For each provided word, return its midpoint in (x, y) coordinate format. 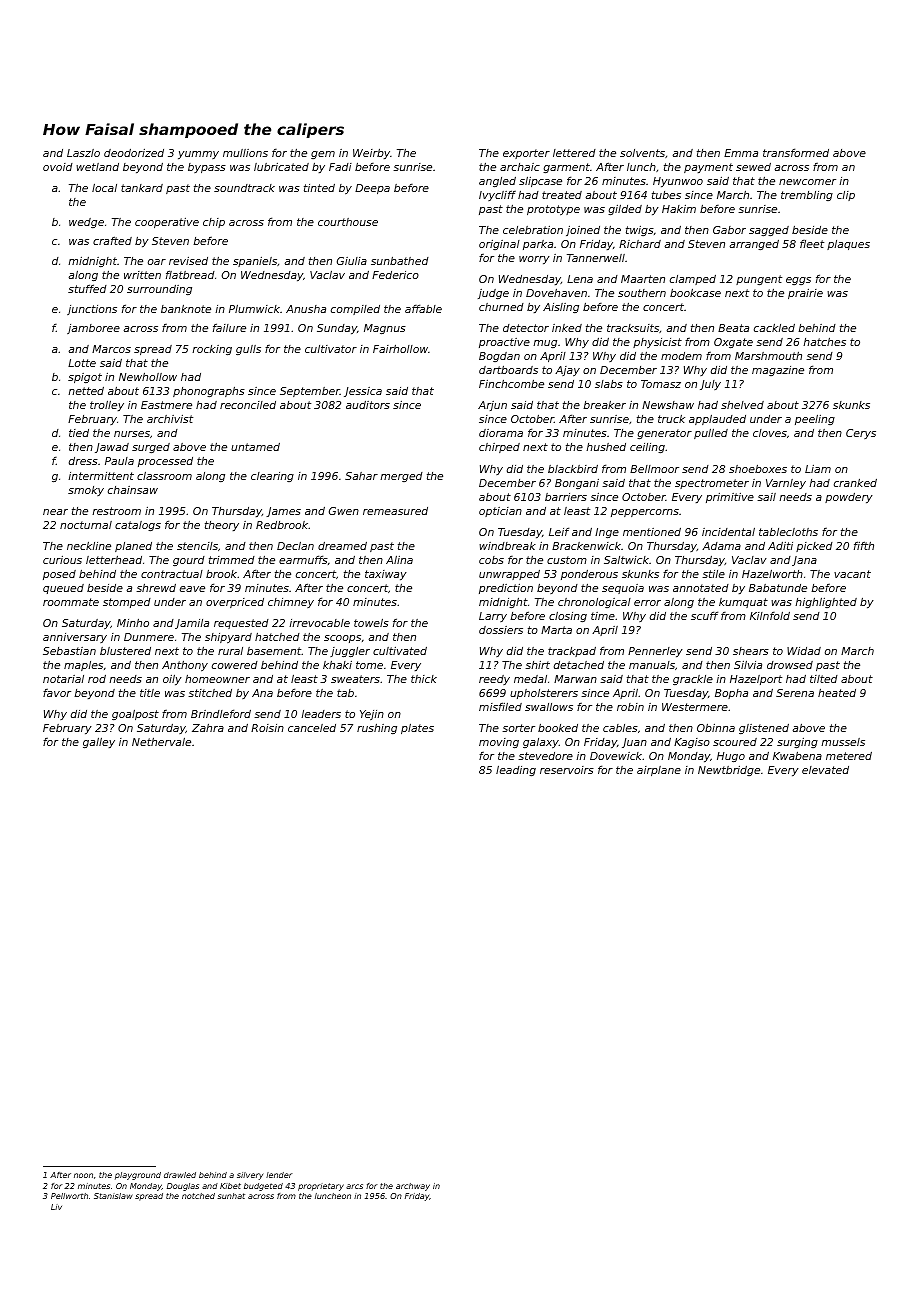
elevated (825, 770)
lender (279, 1175)
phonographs (209, 391)
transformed (796, 152)
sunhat (231, 1196)
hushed (606, 447)
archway (413, 1187)
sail (766, 497)
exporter (526, 154)
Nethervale (161, 741)
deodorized (134, 152)
